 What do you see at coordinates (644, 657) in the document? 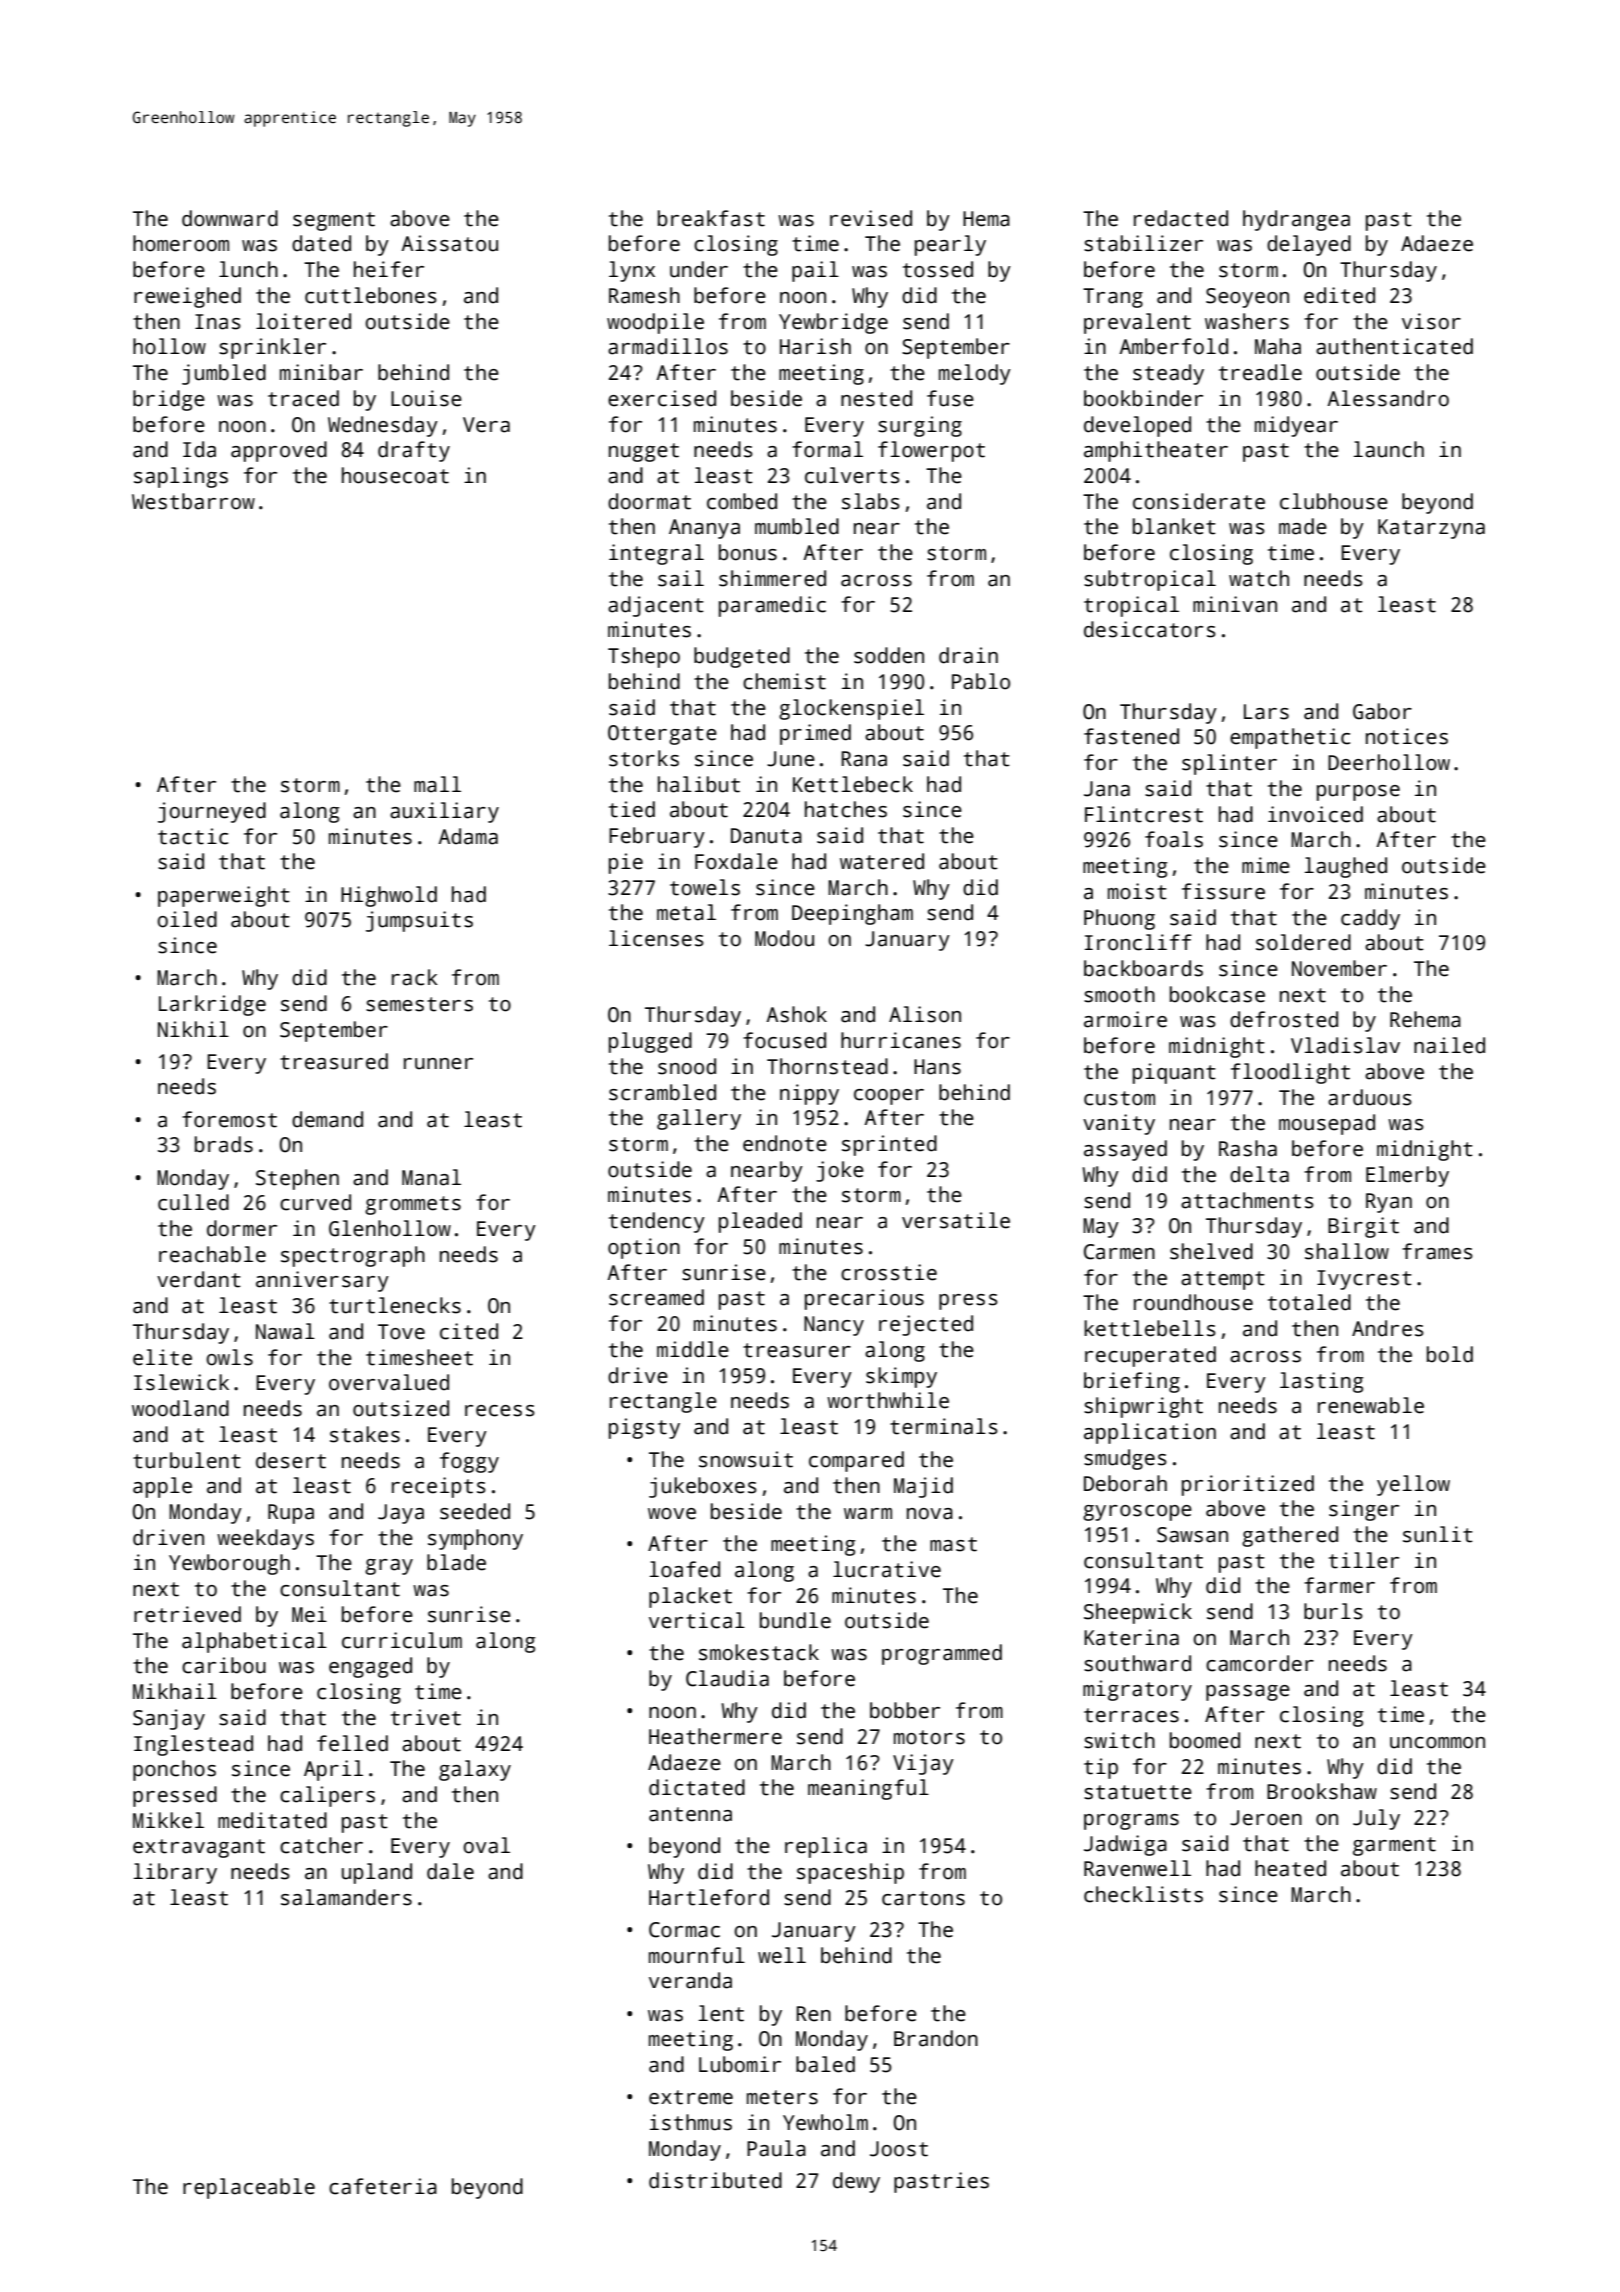
I see `Tshepo` at bounding box center [644, 657].
